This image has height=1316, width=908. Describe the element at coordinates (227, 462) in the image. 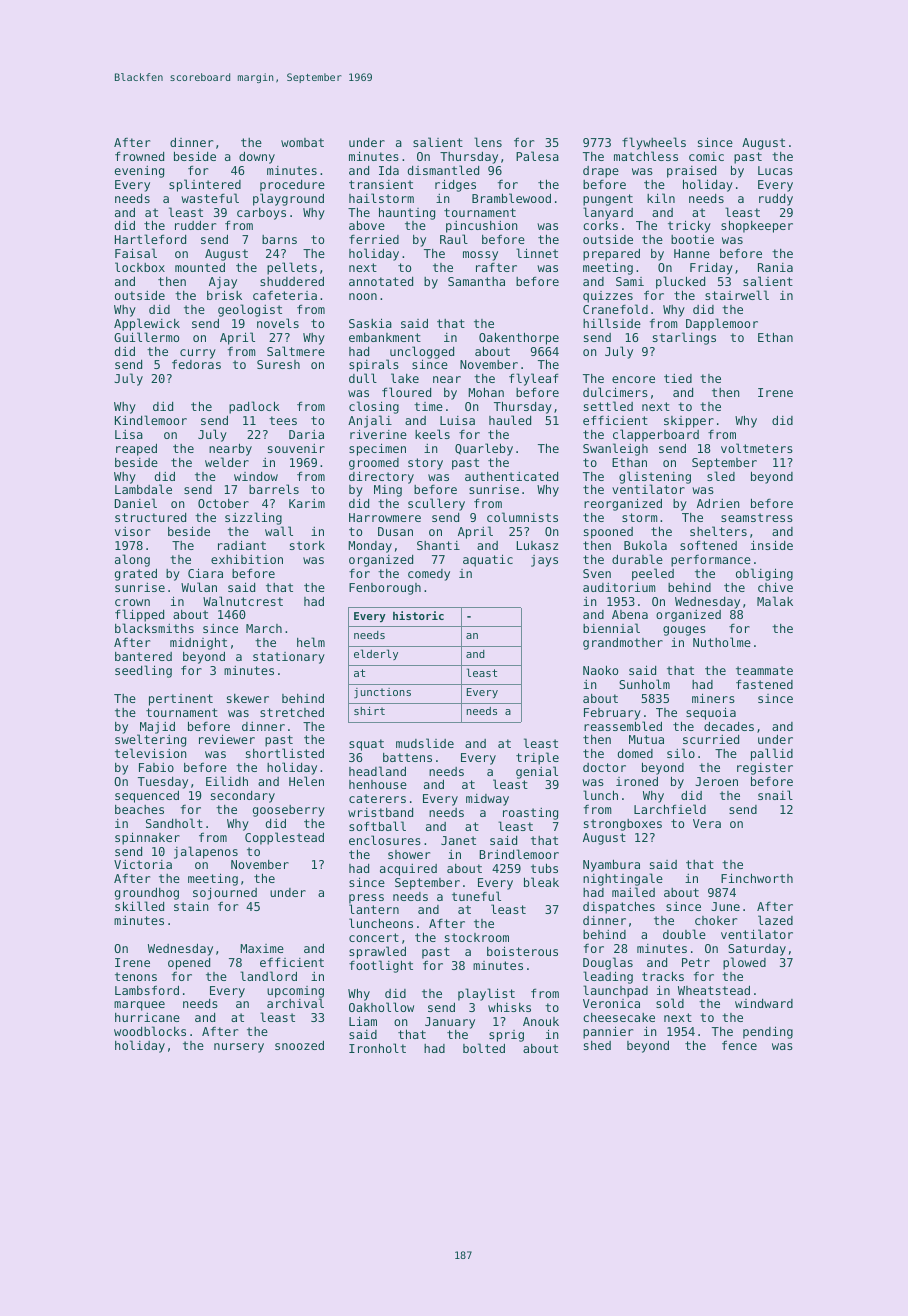

I see `welder` at that location.
